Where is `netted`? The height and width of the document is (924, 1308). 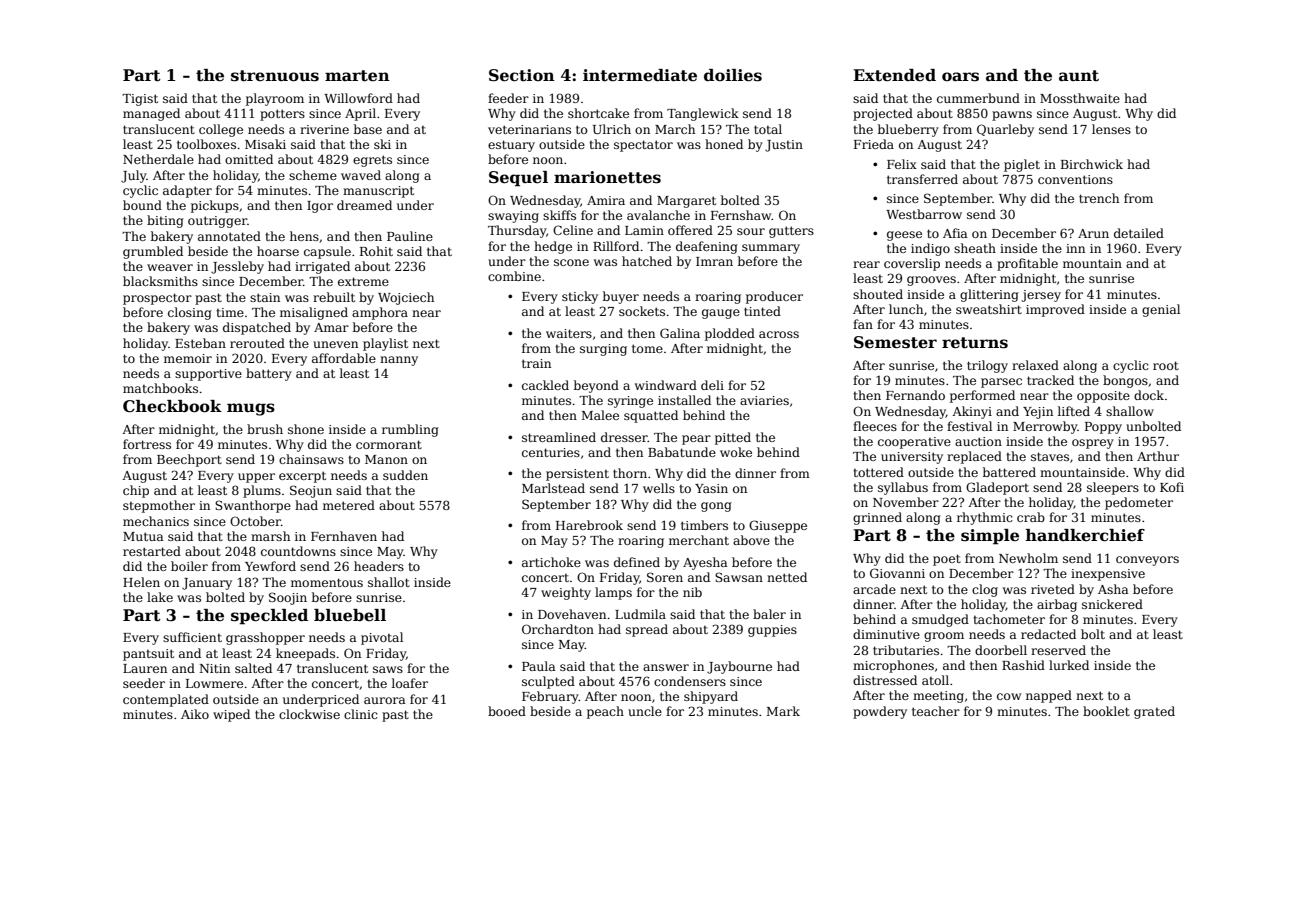
netted is located at coordinates (787, 577).
